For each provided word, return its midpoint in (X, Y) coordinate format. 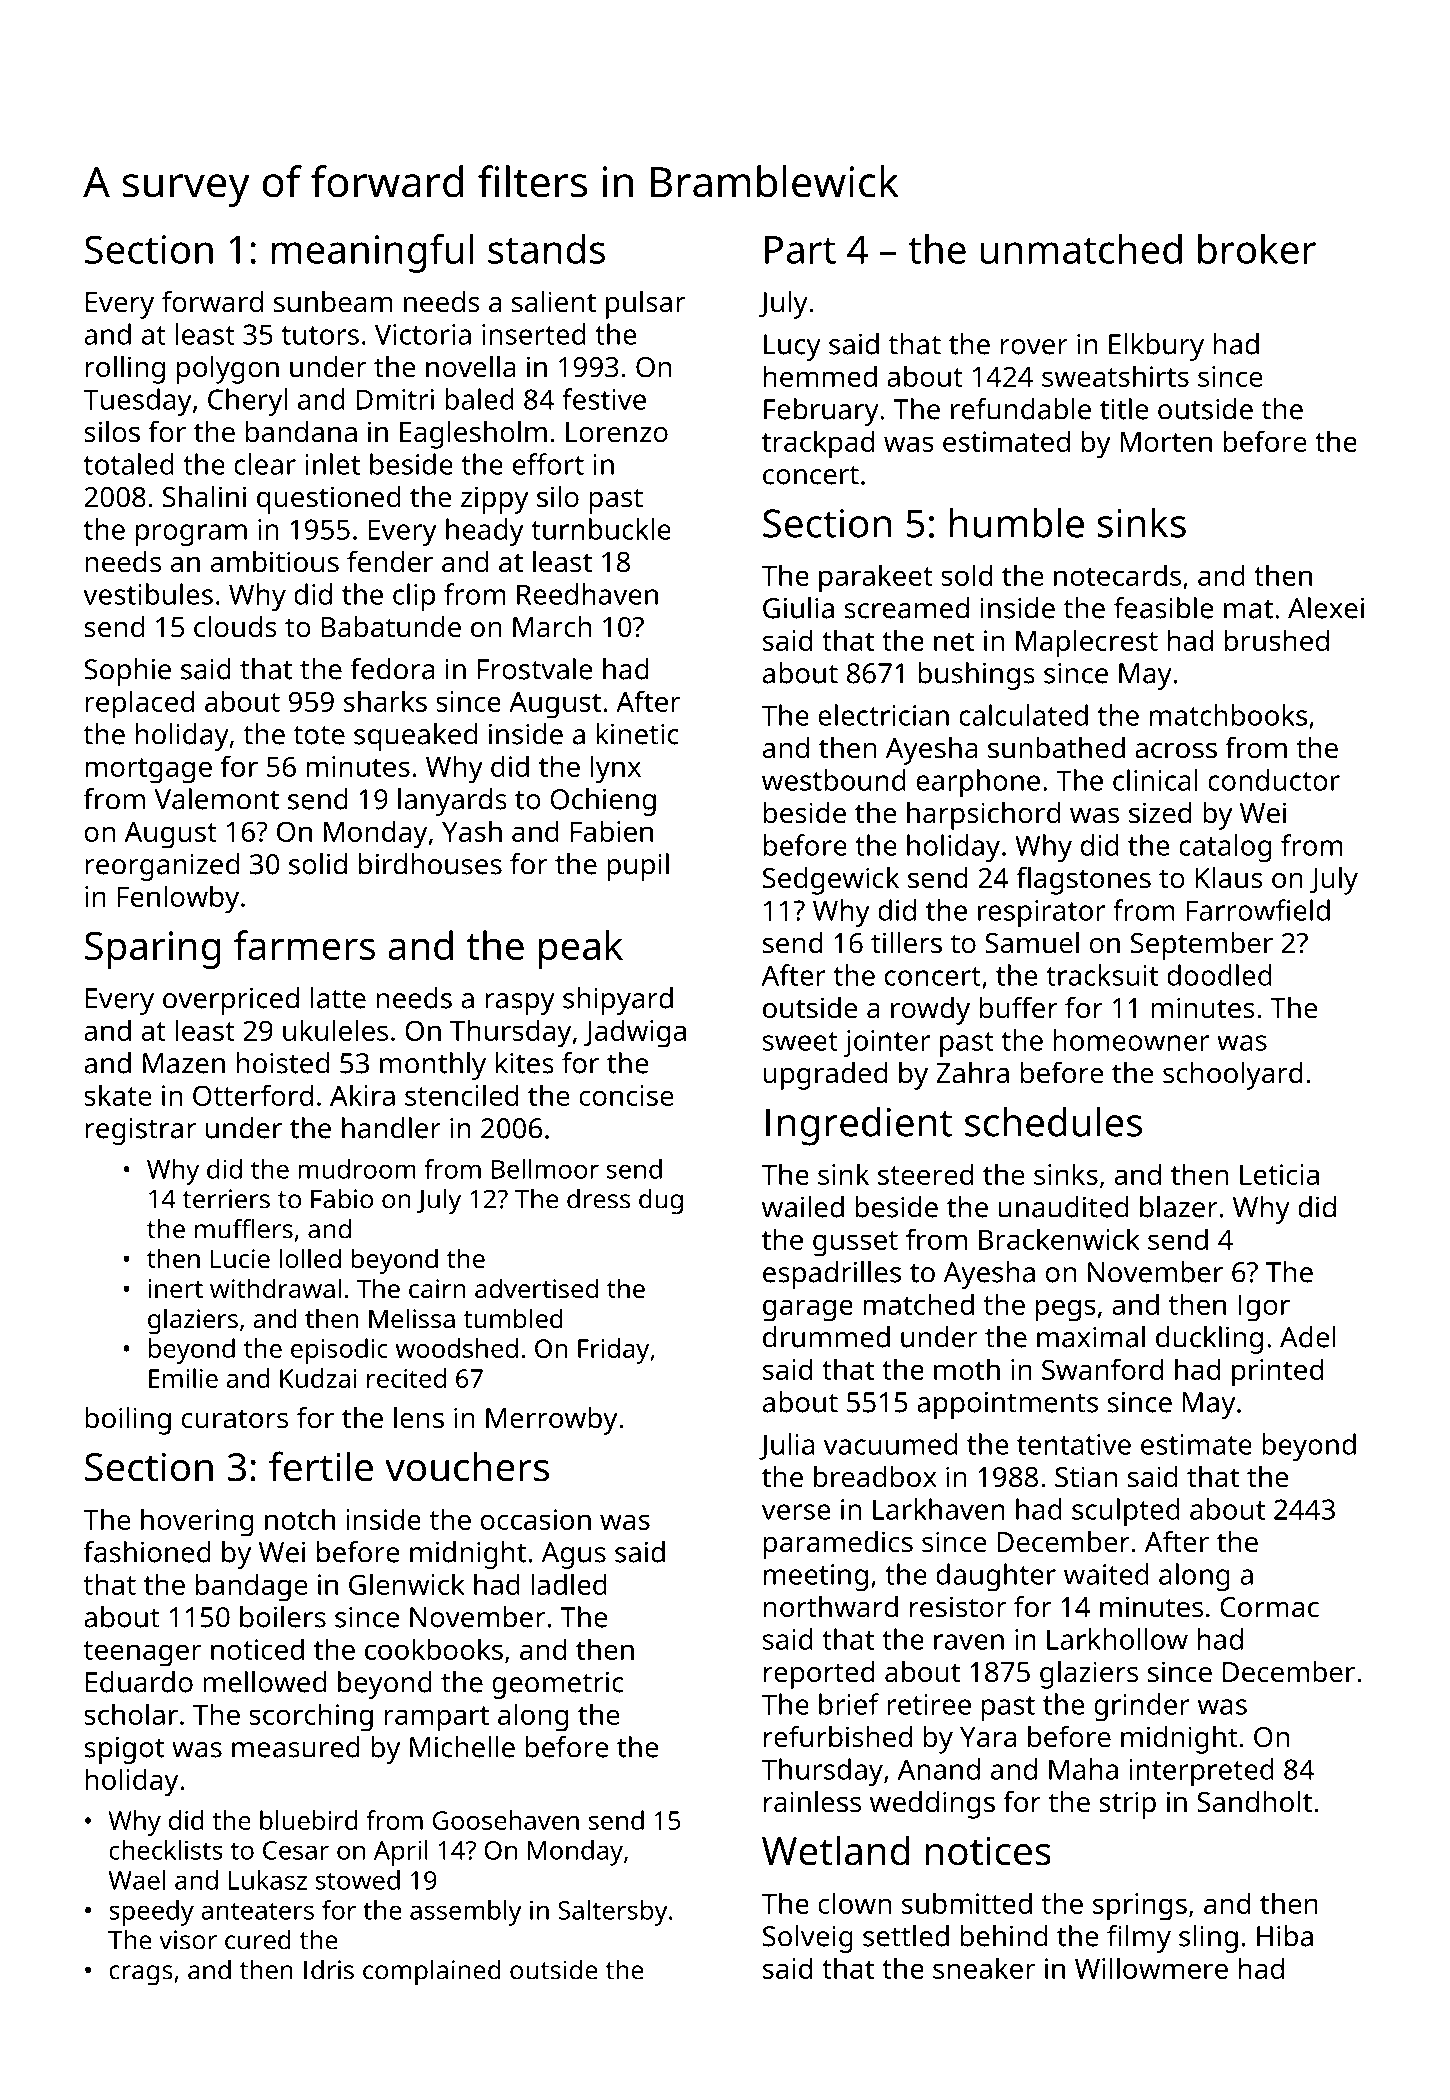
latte (338, 998)
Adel (1308, 1337)
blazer (1179, 1207)
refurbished (838, 1737)
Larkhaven (939, 1509)
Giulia (798, 608)
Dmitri (395, 399)
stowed (358, 1880)
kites (525, 1063)
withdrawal (275, 1288)
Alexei (1326, 608)
